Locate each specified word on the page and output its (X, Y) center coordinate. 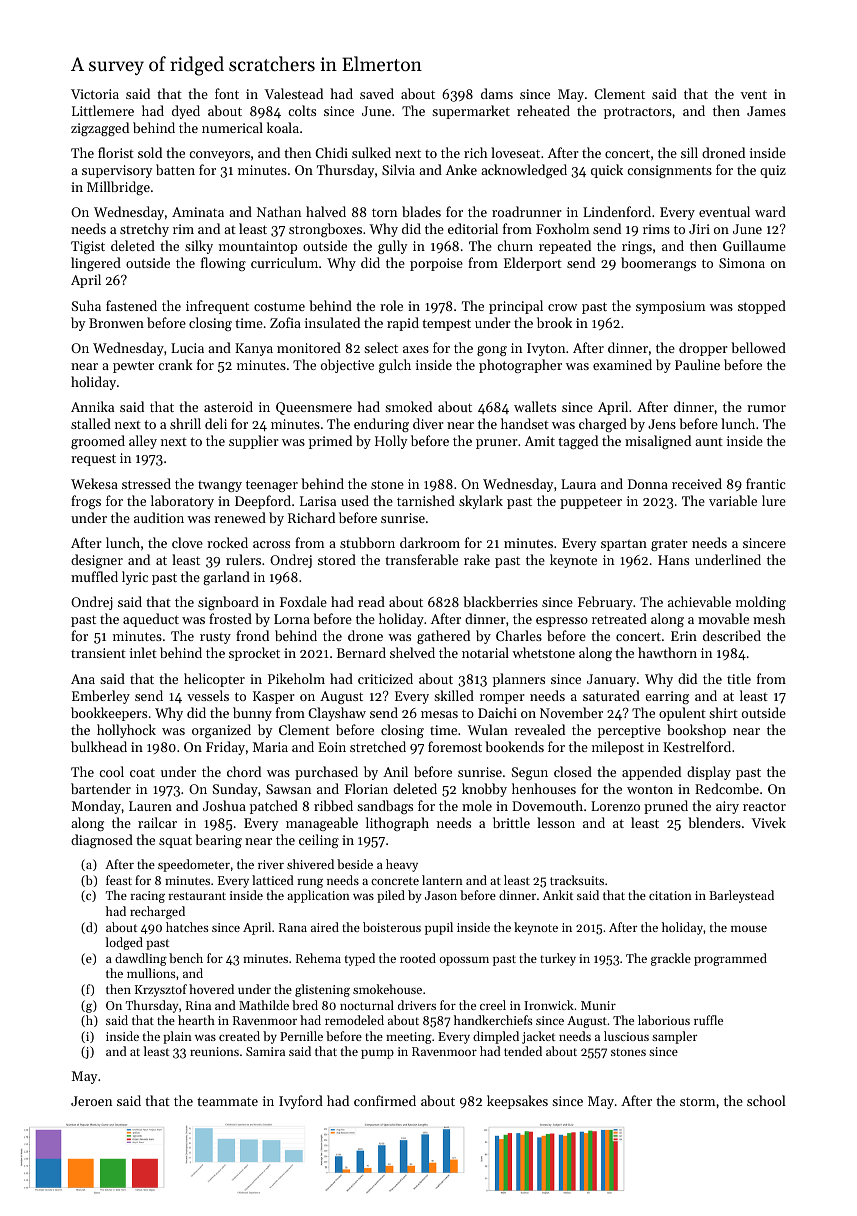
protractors (638, 113)
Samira (265, 1051)
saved (377, 93)
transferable (421, 559)
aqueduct (151, 620)
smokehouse (387, 989)
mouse (749, 929)
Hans (673, 560)
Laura (578, 484)
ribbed (333, 805)
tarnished (426, 500)
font (227, 93)
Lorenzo (615, 806)
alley (143, 442)
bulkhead (99, 746)
